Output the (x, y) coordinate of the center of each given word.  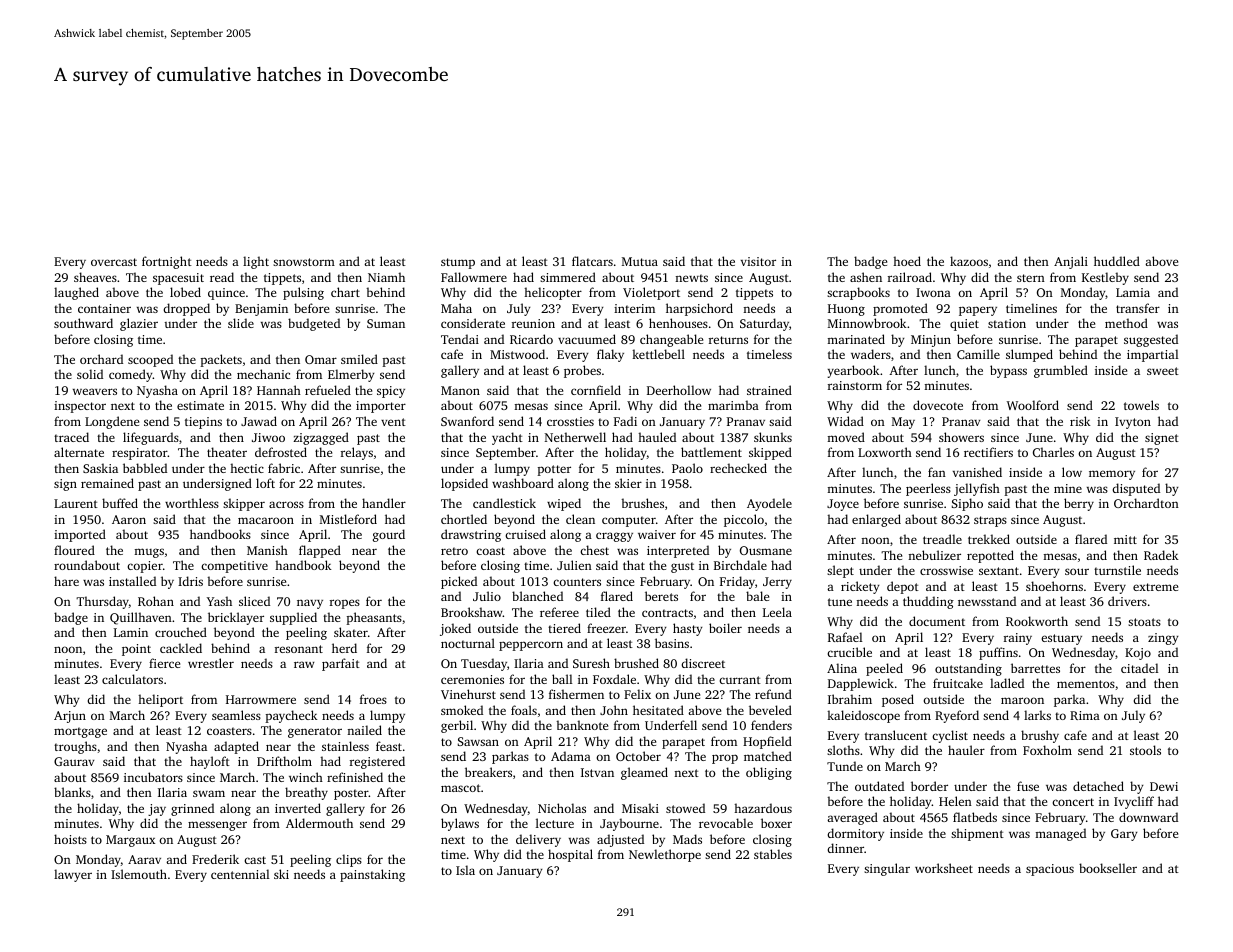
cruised (525, 534)
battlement (711, 452)
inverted (298, 808)
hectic (247, 468)
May (903, 423)
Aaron (129, 519)
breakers (488, 772)
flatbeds (975, 817)
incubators (153, 777)
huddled (1117, 261)
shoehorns (1054, 586)
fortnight (167, 262)
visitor (758, 261)
